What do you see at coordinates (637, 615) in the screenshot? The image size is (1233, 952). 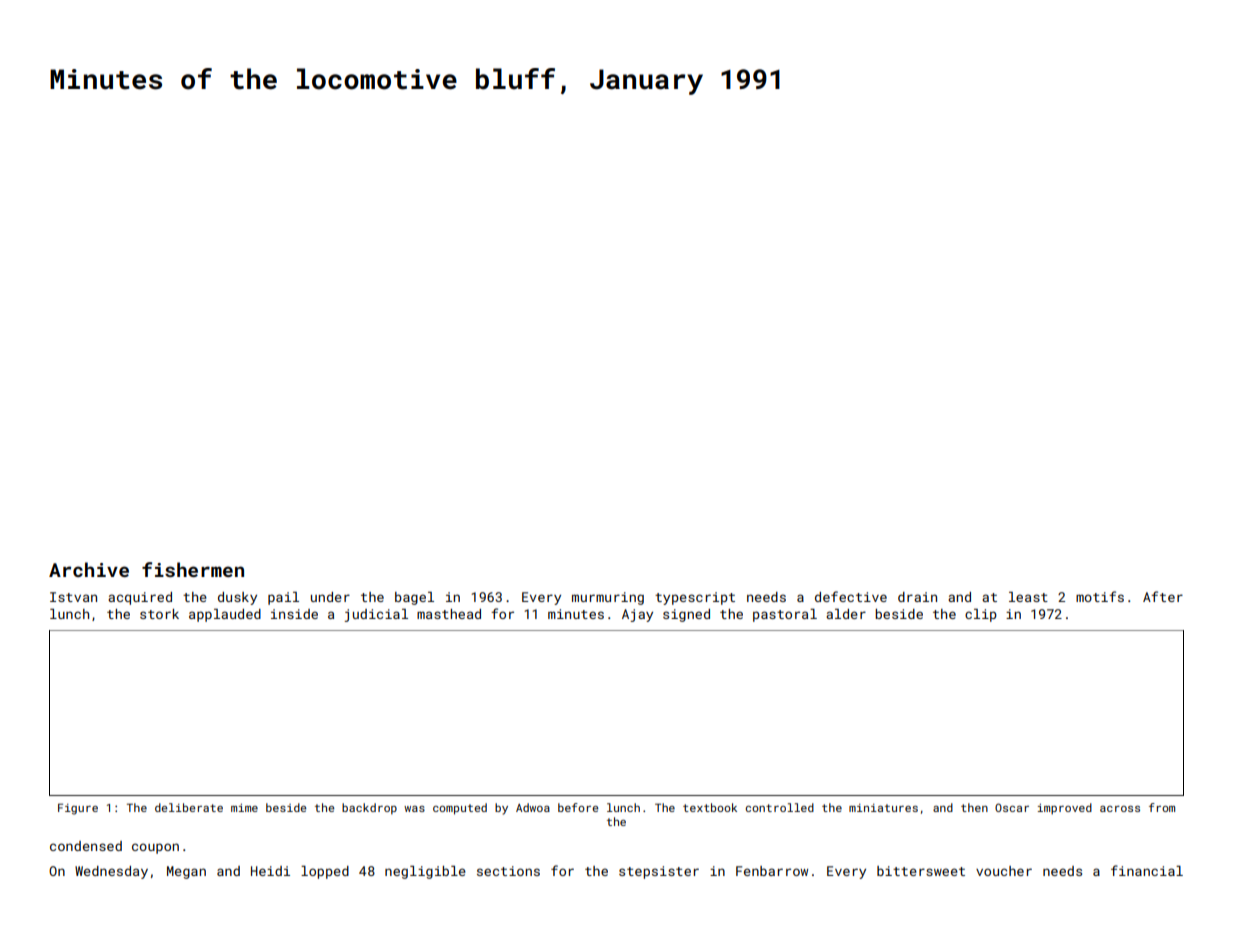 I see `Ajay` at bounding box center [637, 615].
